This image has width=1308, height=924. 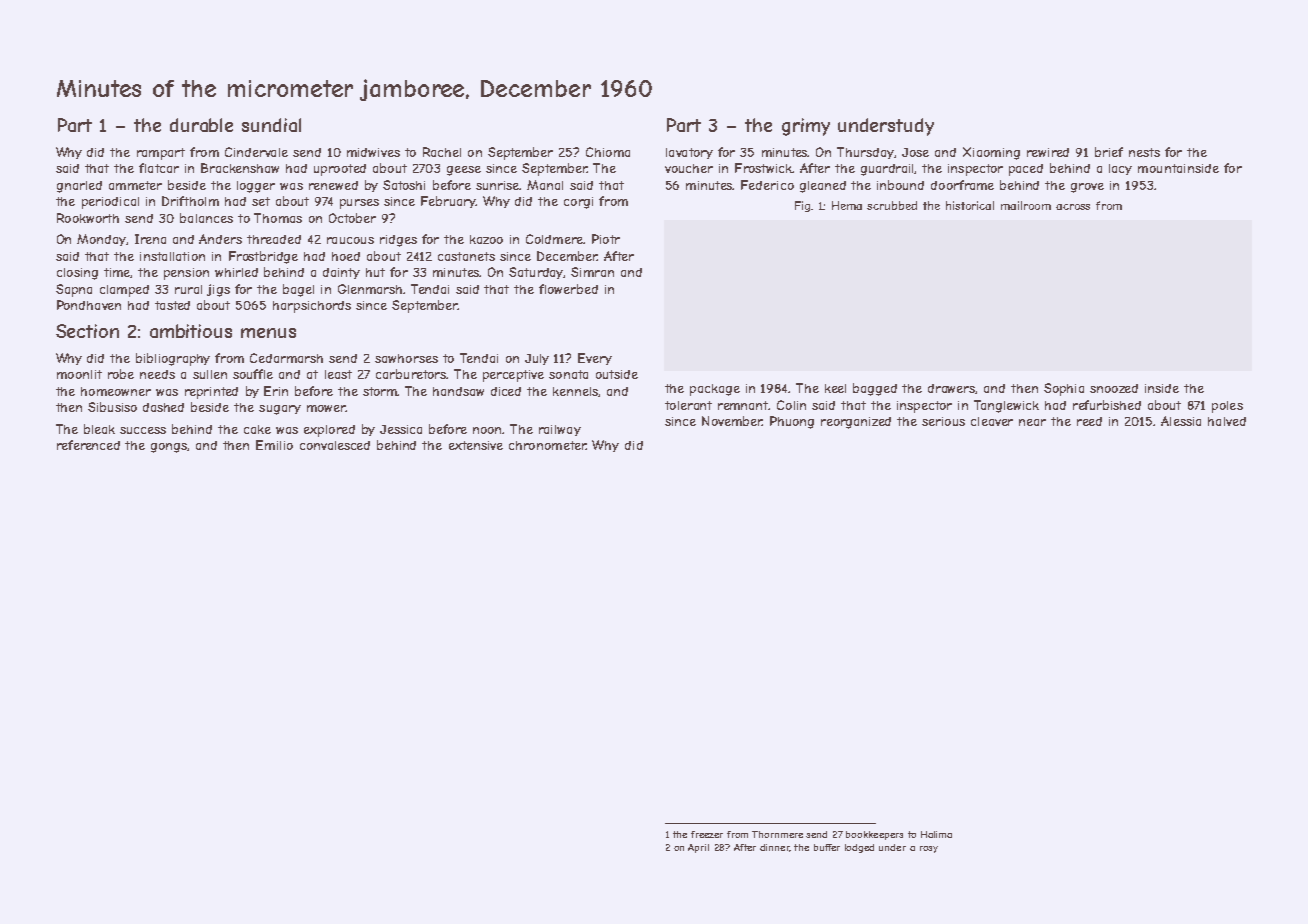 What do you see at coordinates (806, 127) in the image?
I see `grimy` at bounding box center [806, 127].
